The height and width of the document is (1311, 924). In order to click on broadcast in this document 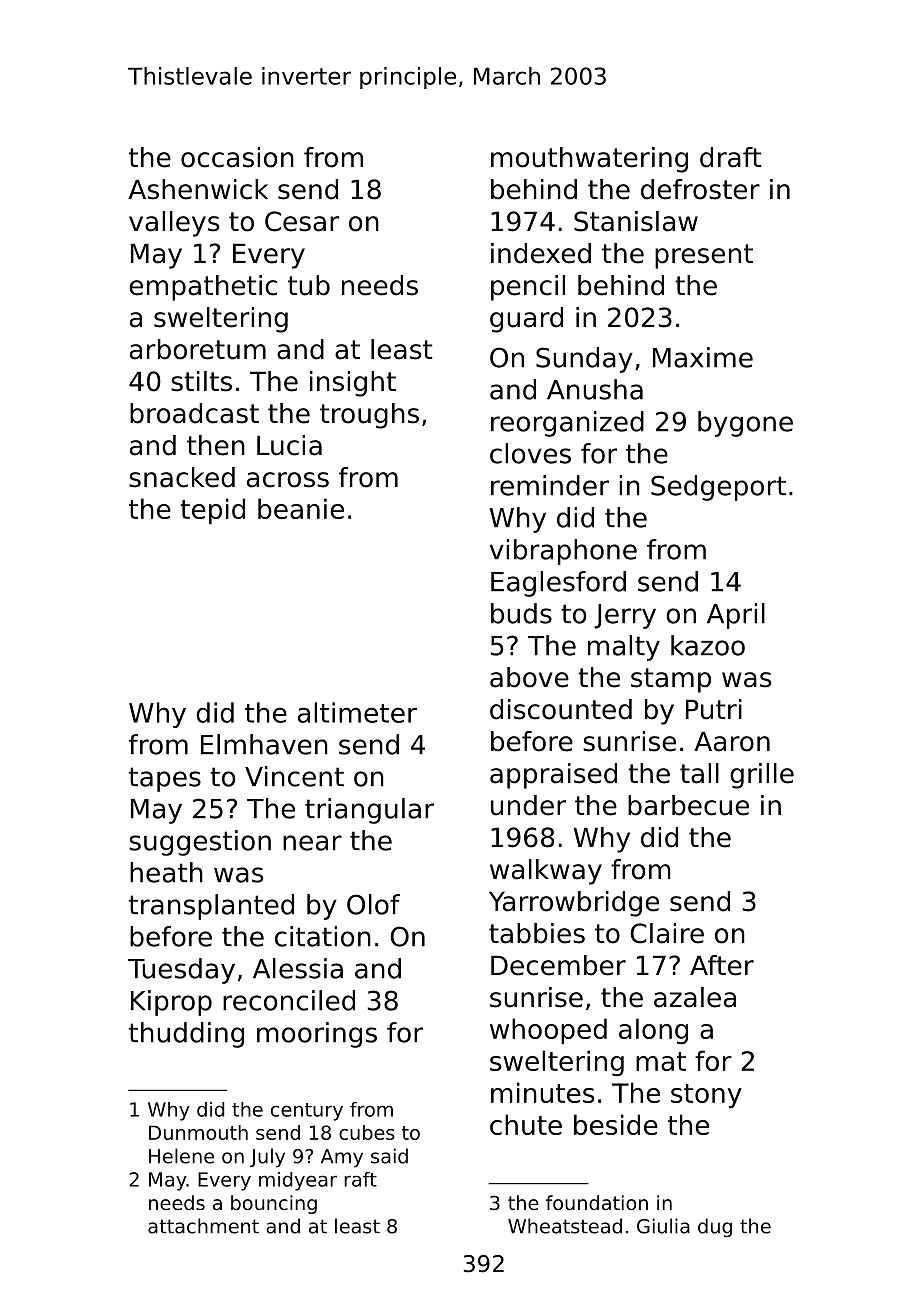, I will do `click(194, 413)`.
